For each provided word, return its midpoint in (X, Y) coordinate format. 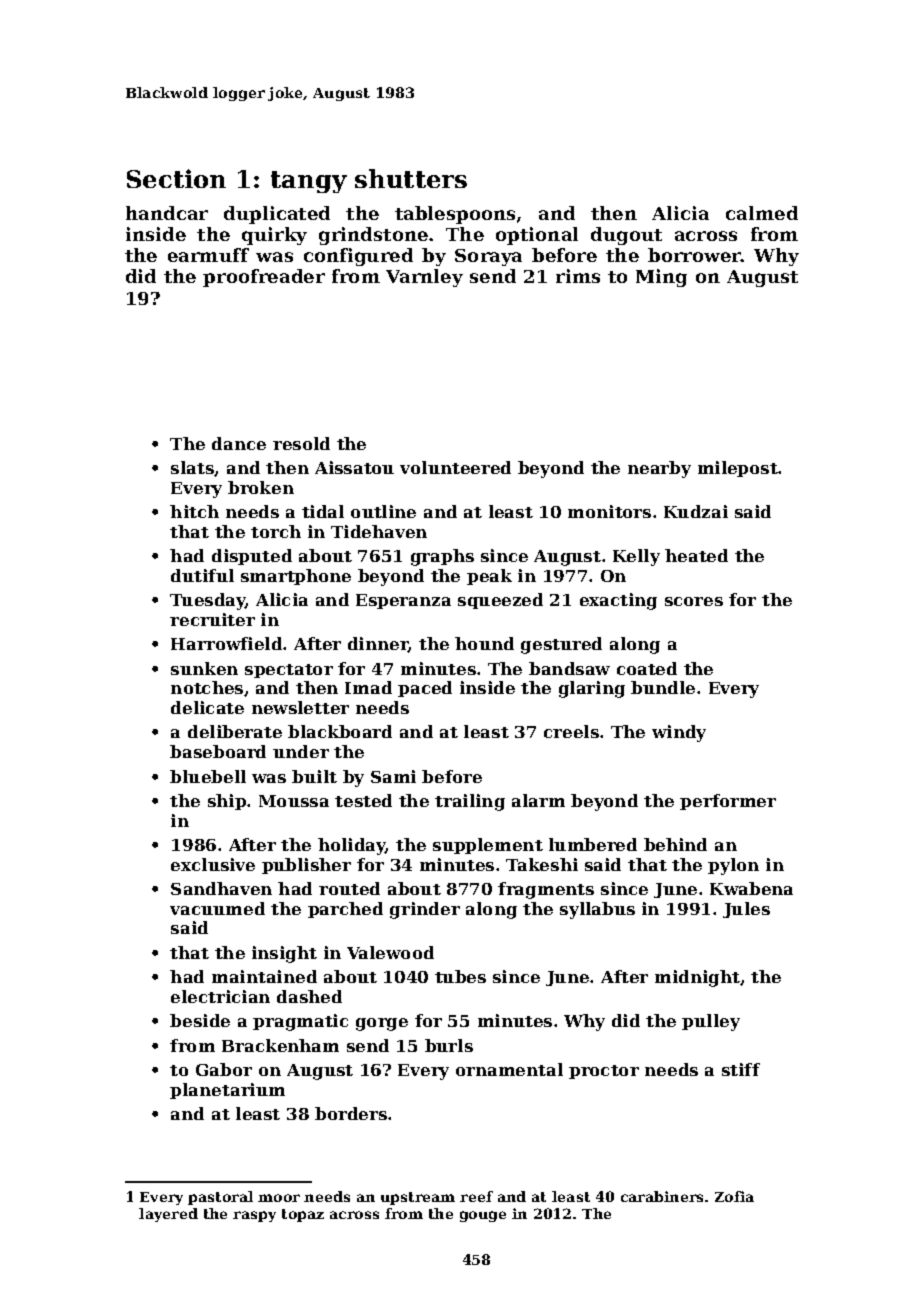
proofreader (264, 278)
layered (168, 1215)
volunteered (455, 467)
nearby (659, 469)
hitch (194, 511)
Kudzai (696, 511)
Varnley (424, 278)
